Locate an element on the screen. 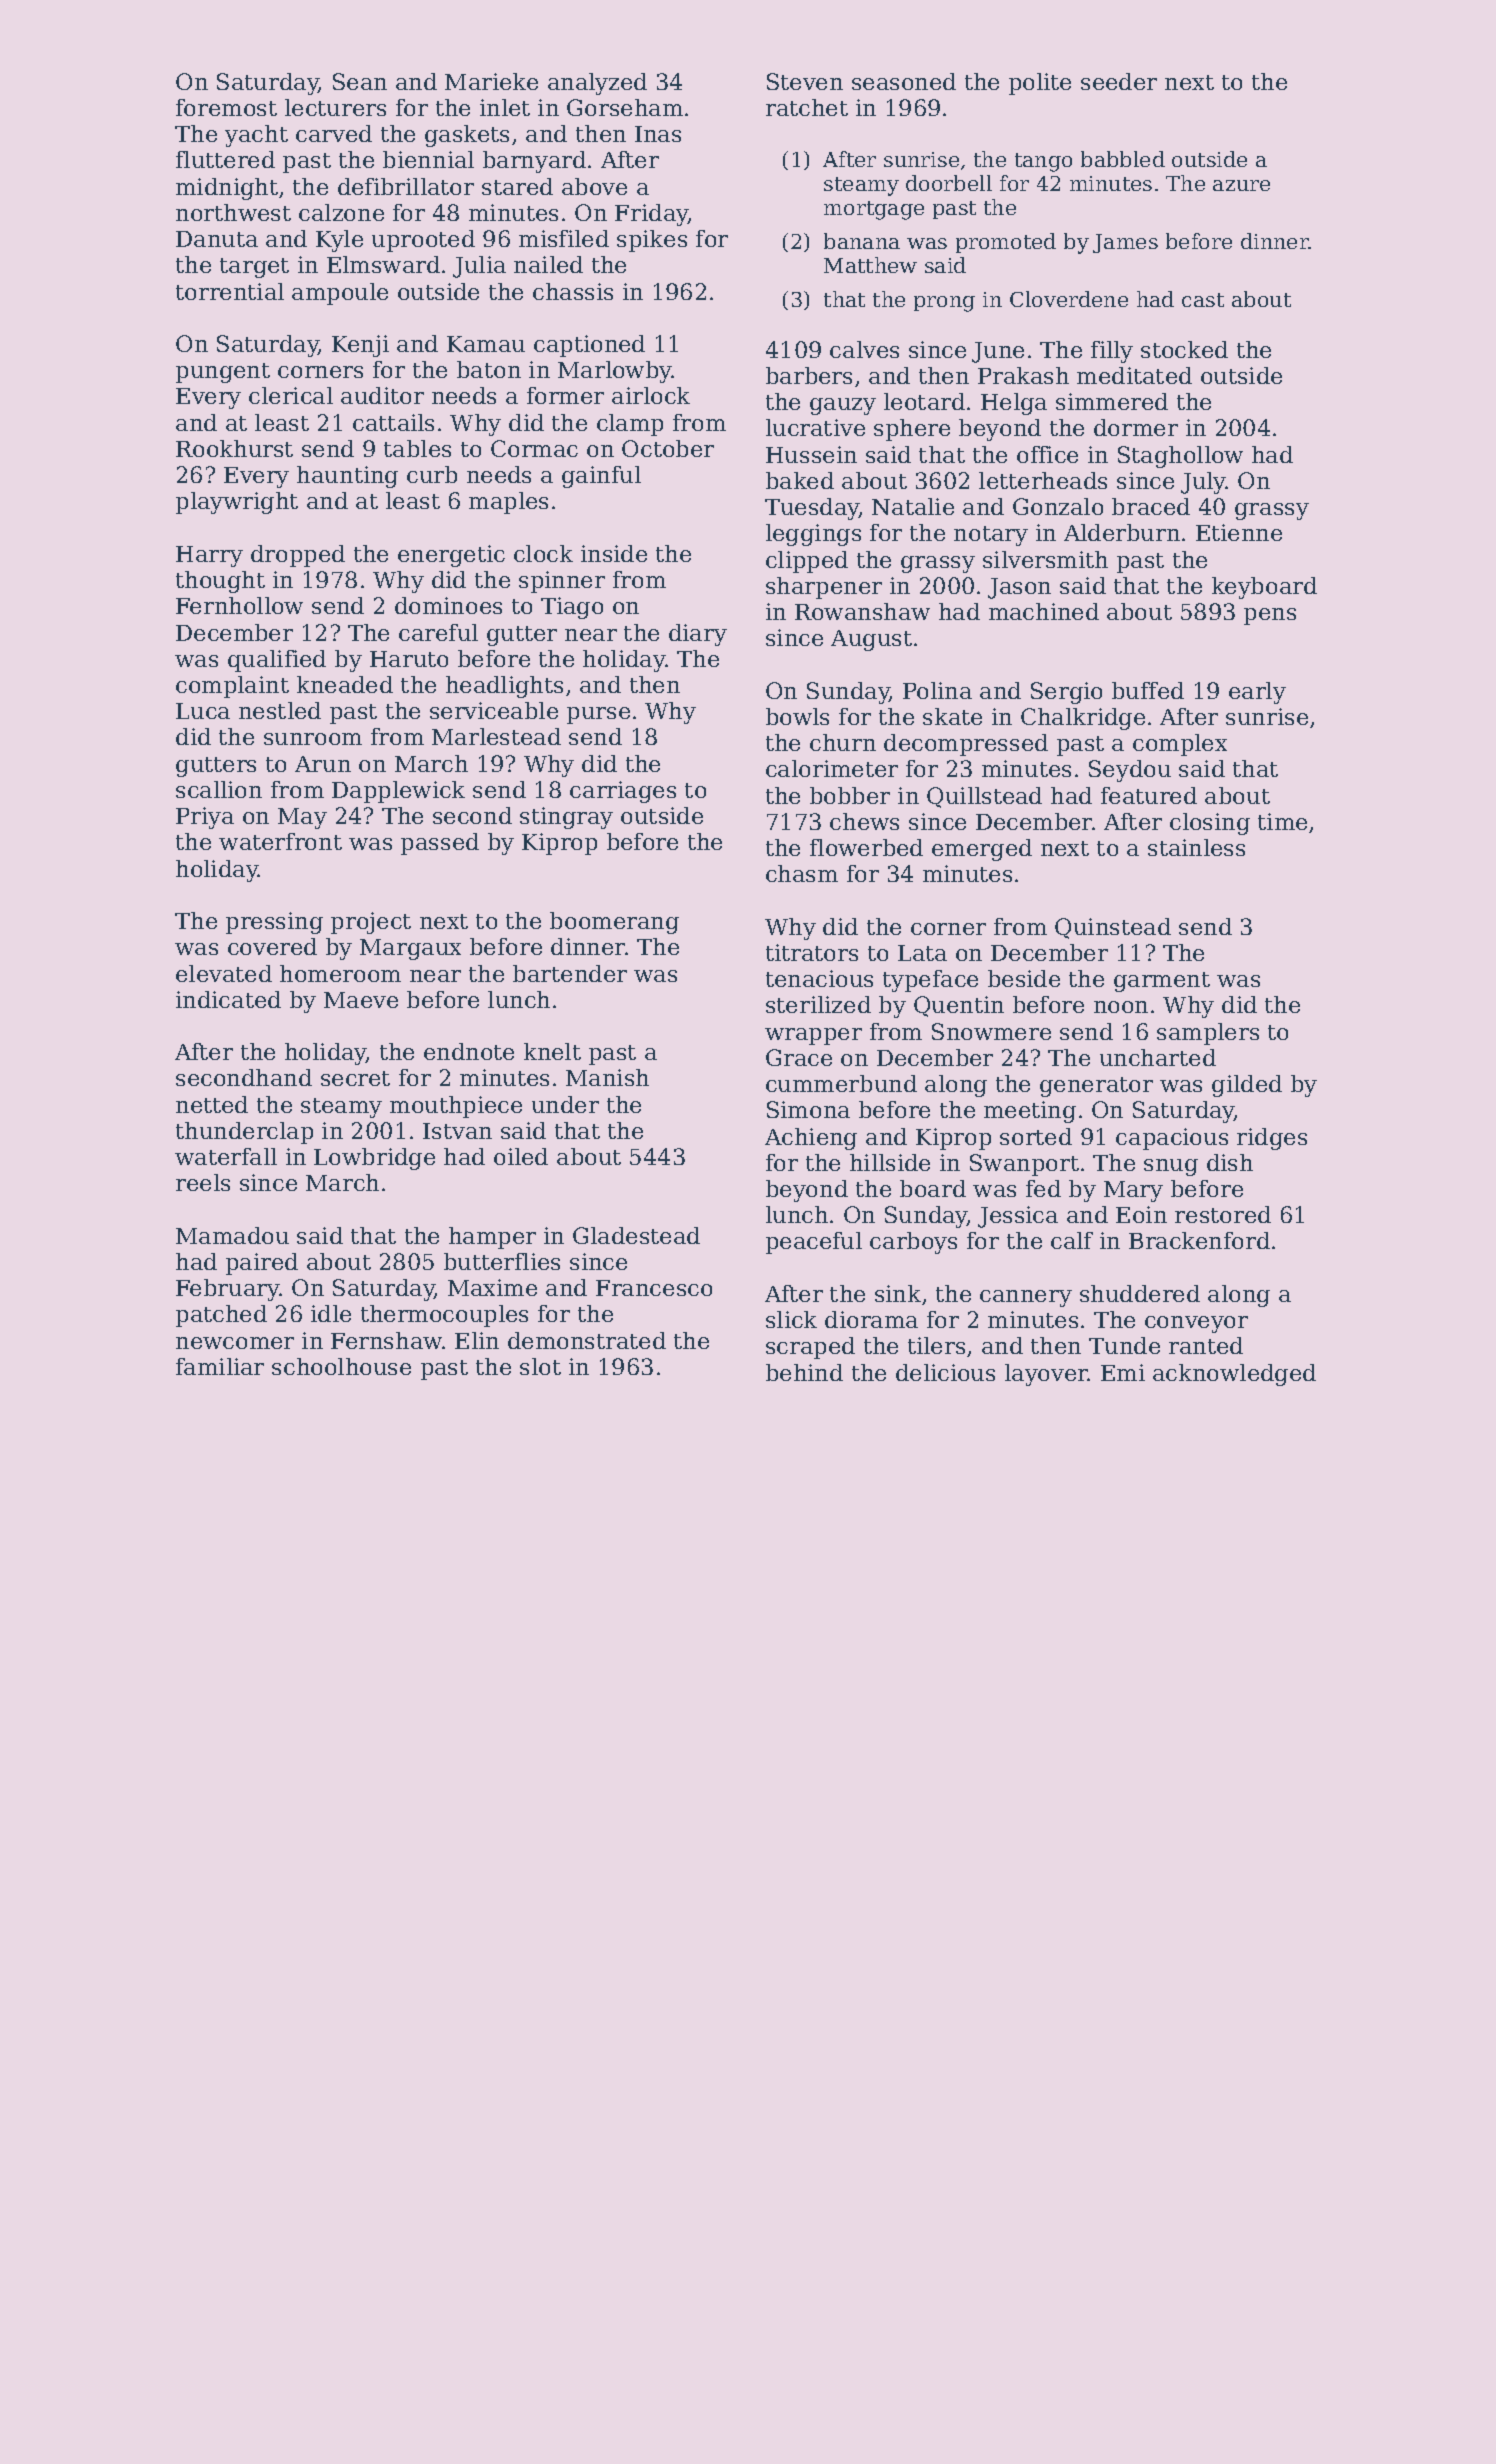  stingray is located at coordinates (566, 818).
